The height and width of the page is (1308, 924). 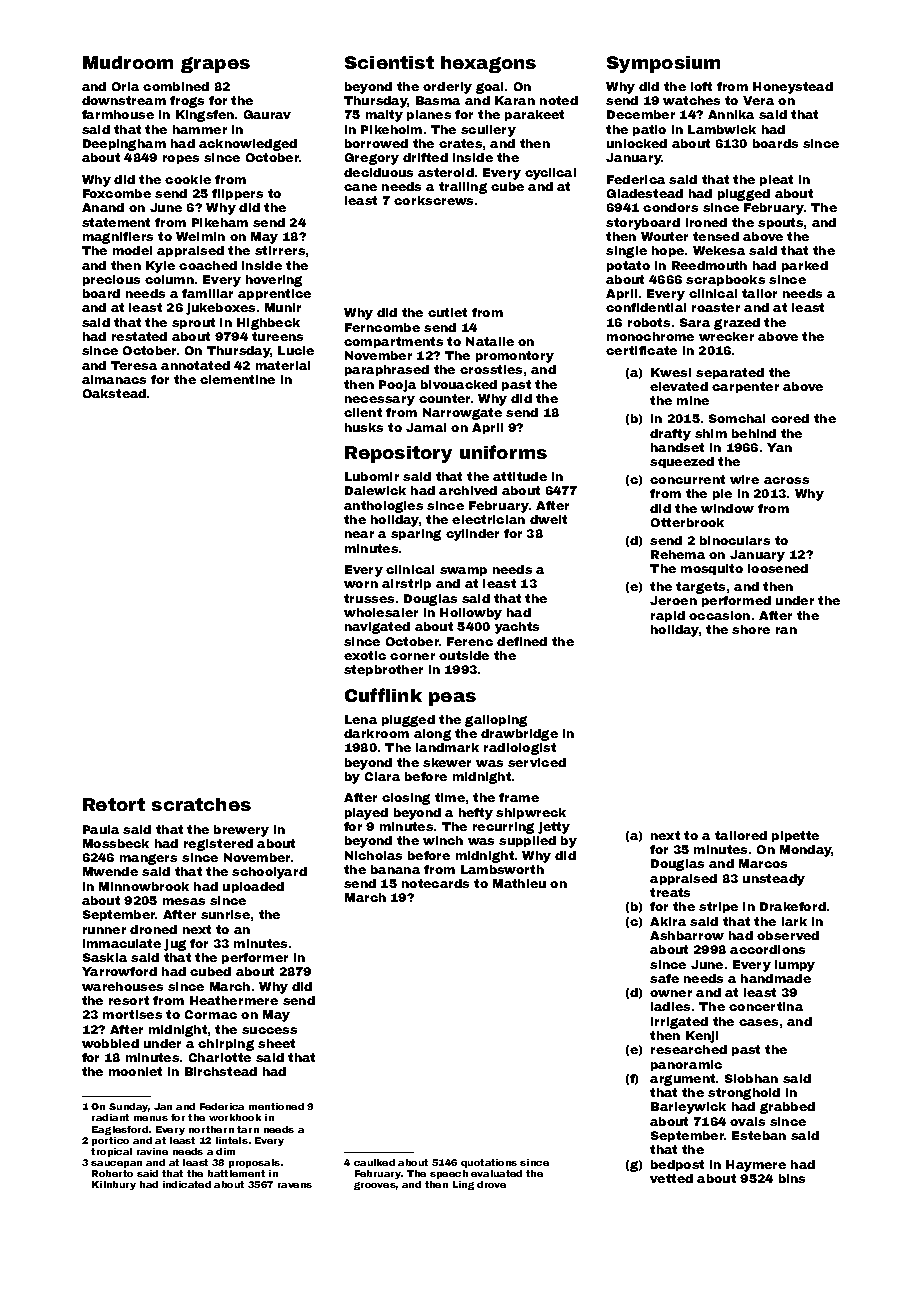 I want to click on ropes, so click(x=181, y=159).
